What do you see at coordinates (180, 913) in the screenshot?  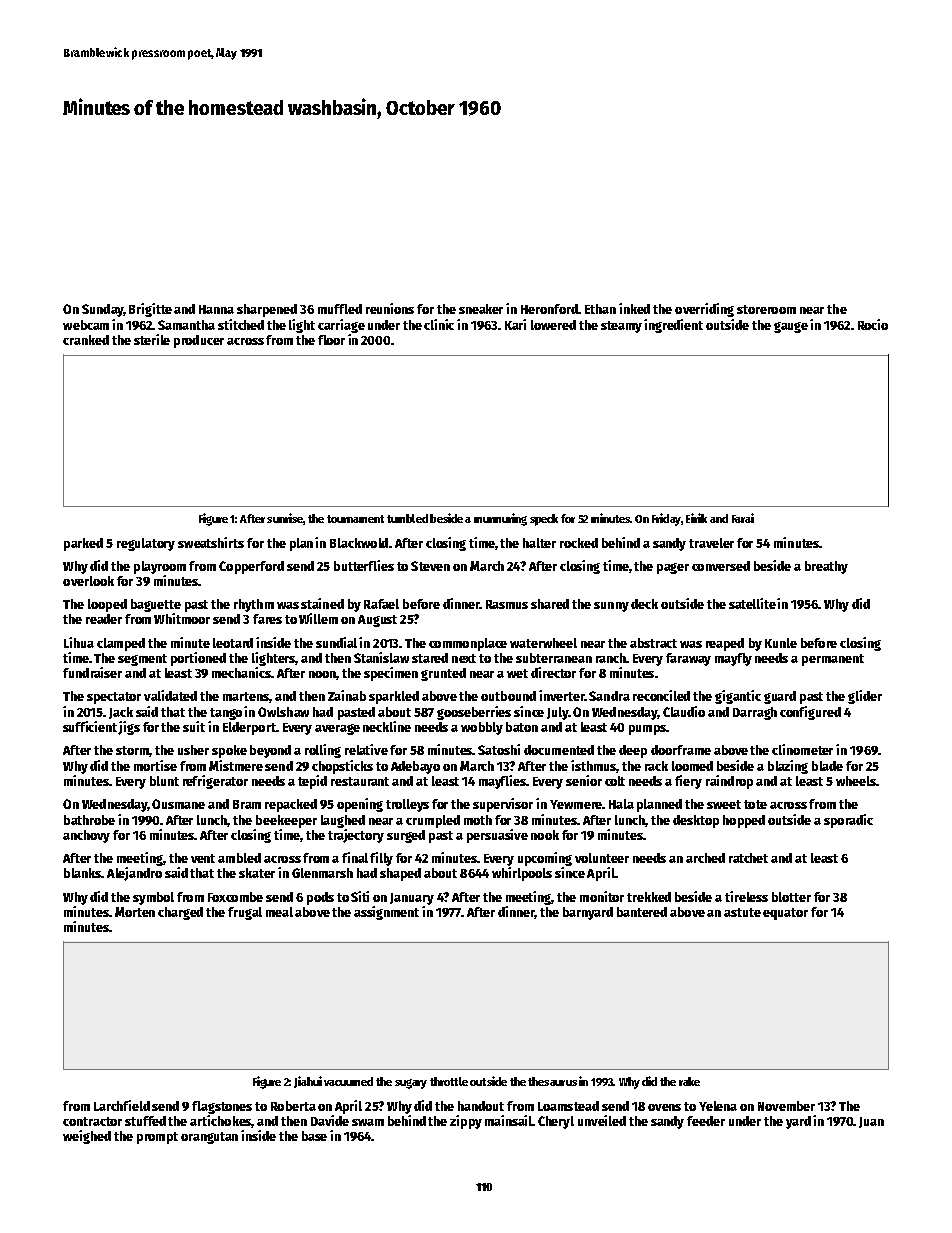 I see `charged` at bounding box center [180, 913].
